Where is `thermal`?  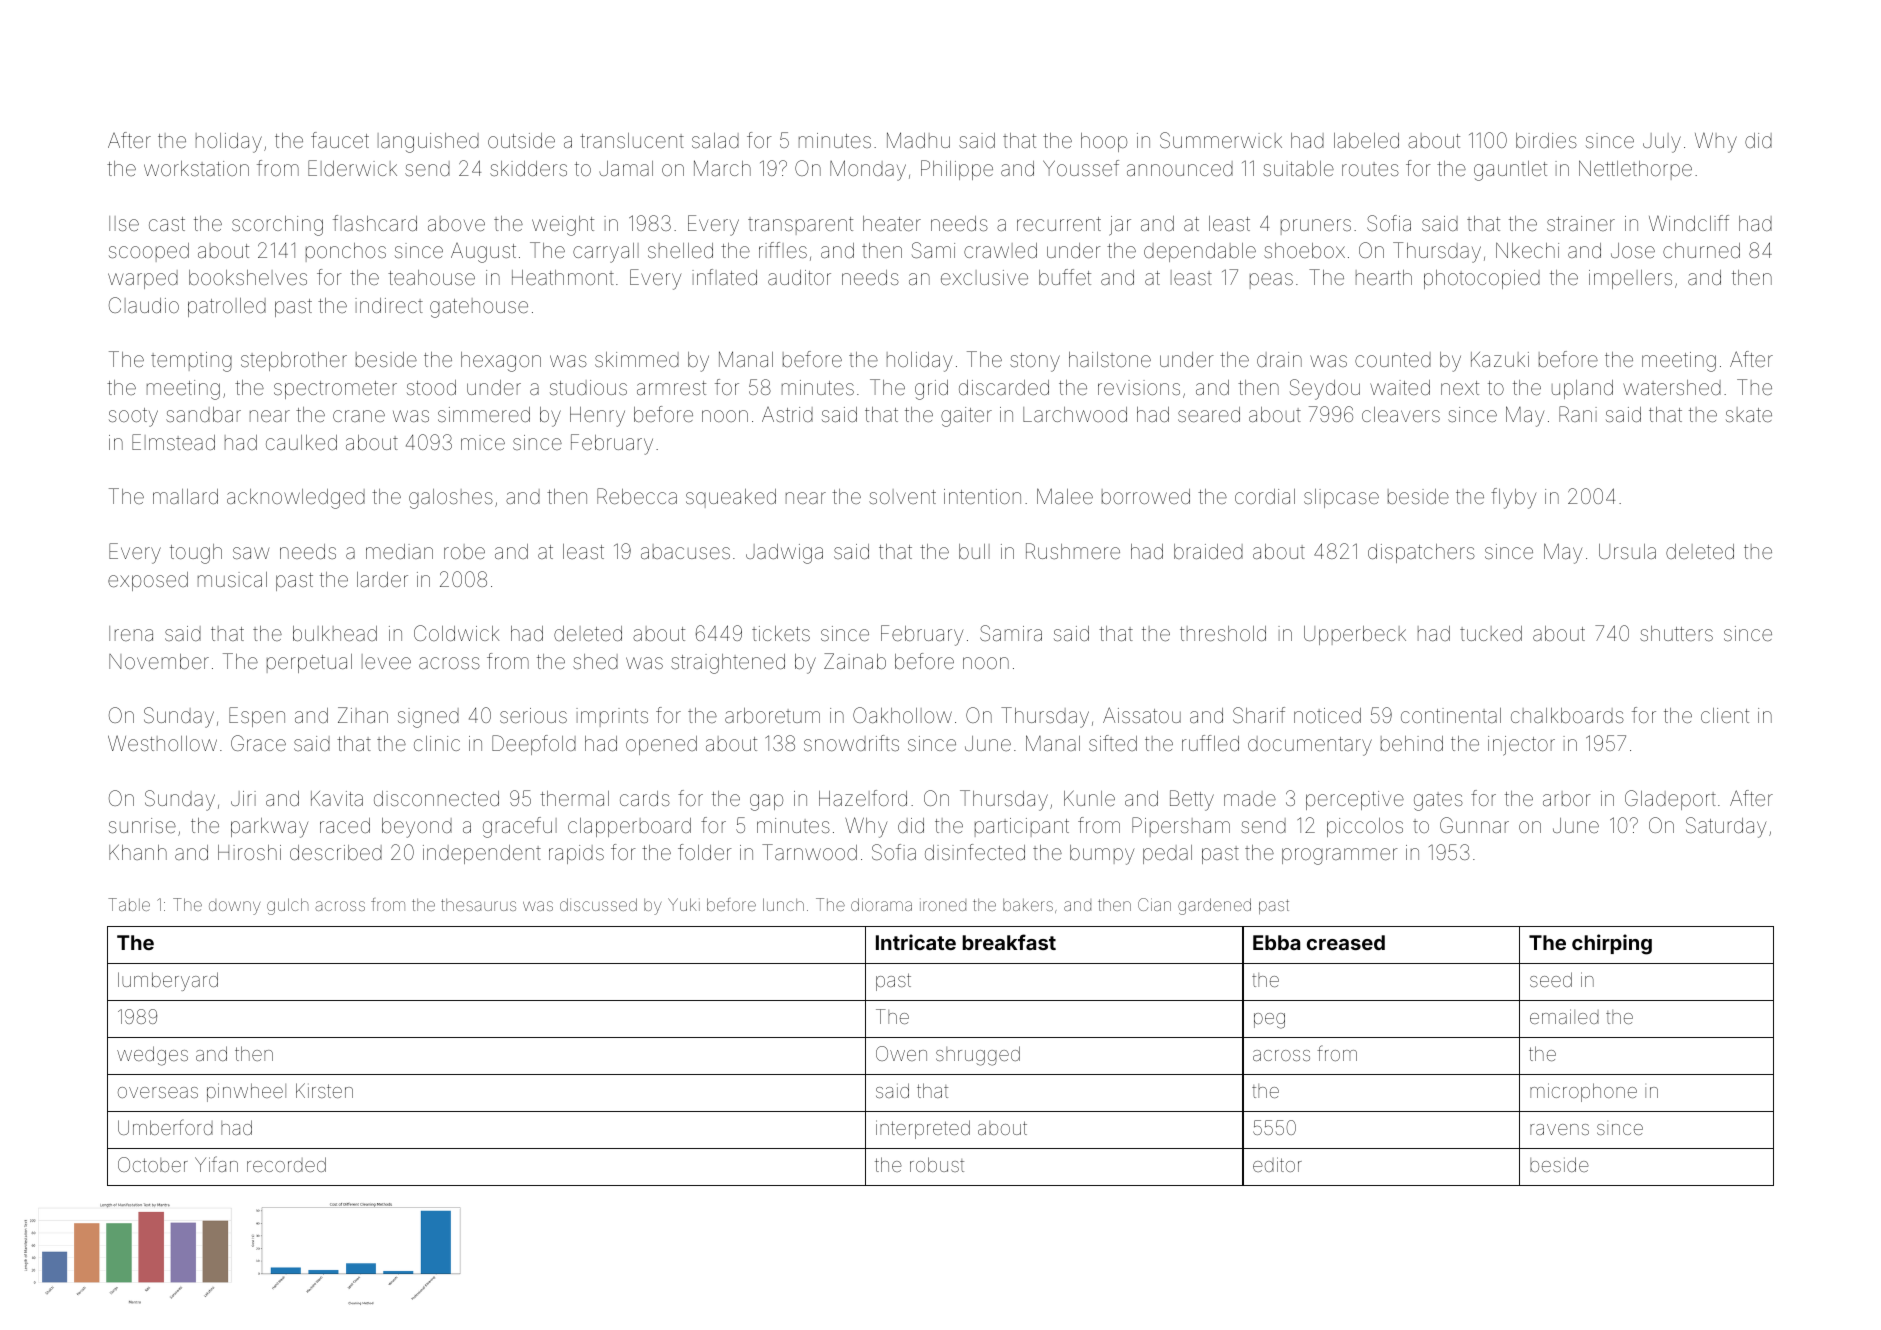
thermal is located at coordinates (574, 798).
